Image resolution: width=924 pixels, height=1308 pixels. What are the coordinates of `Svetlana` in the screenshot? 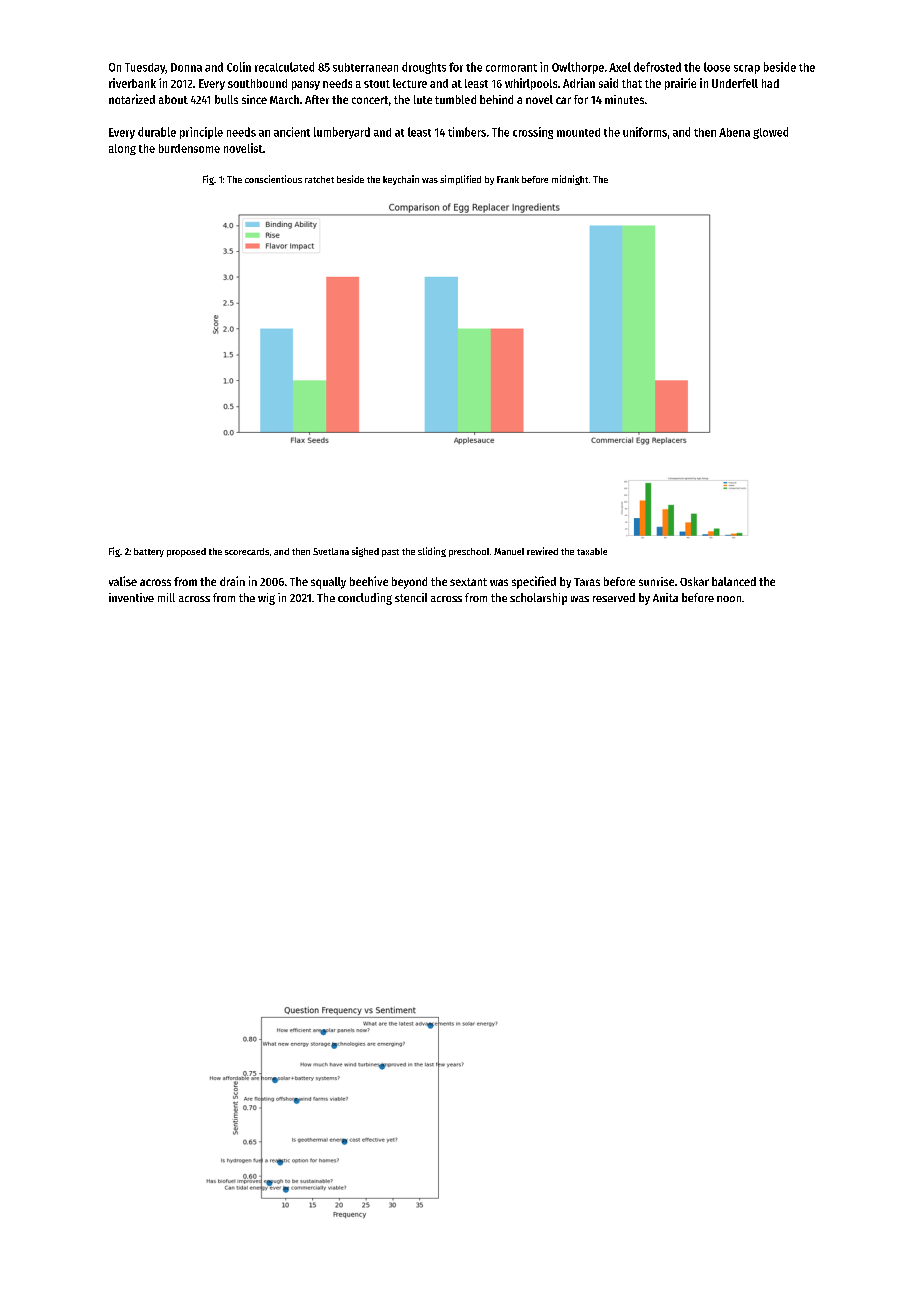 It's located at (331, 551).
